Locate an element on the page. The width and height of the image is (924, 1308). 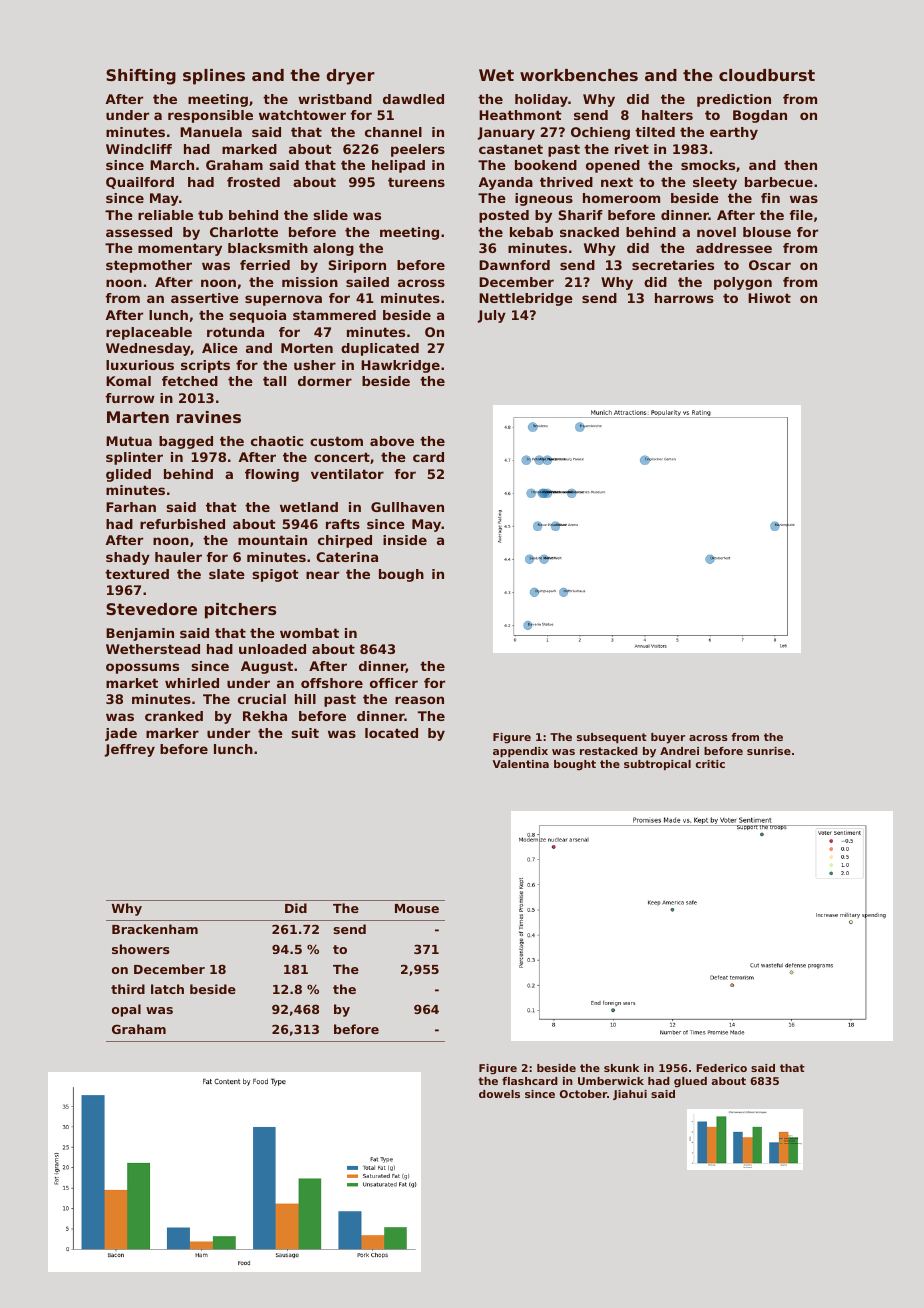
Brackenham is located at coordinates (155, 929).
